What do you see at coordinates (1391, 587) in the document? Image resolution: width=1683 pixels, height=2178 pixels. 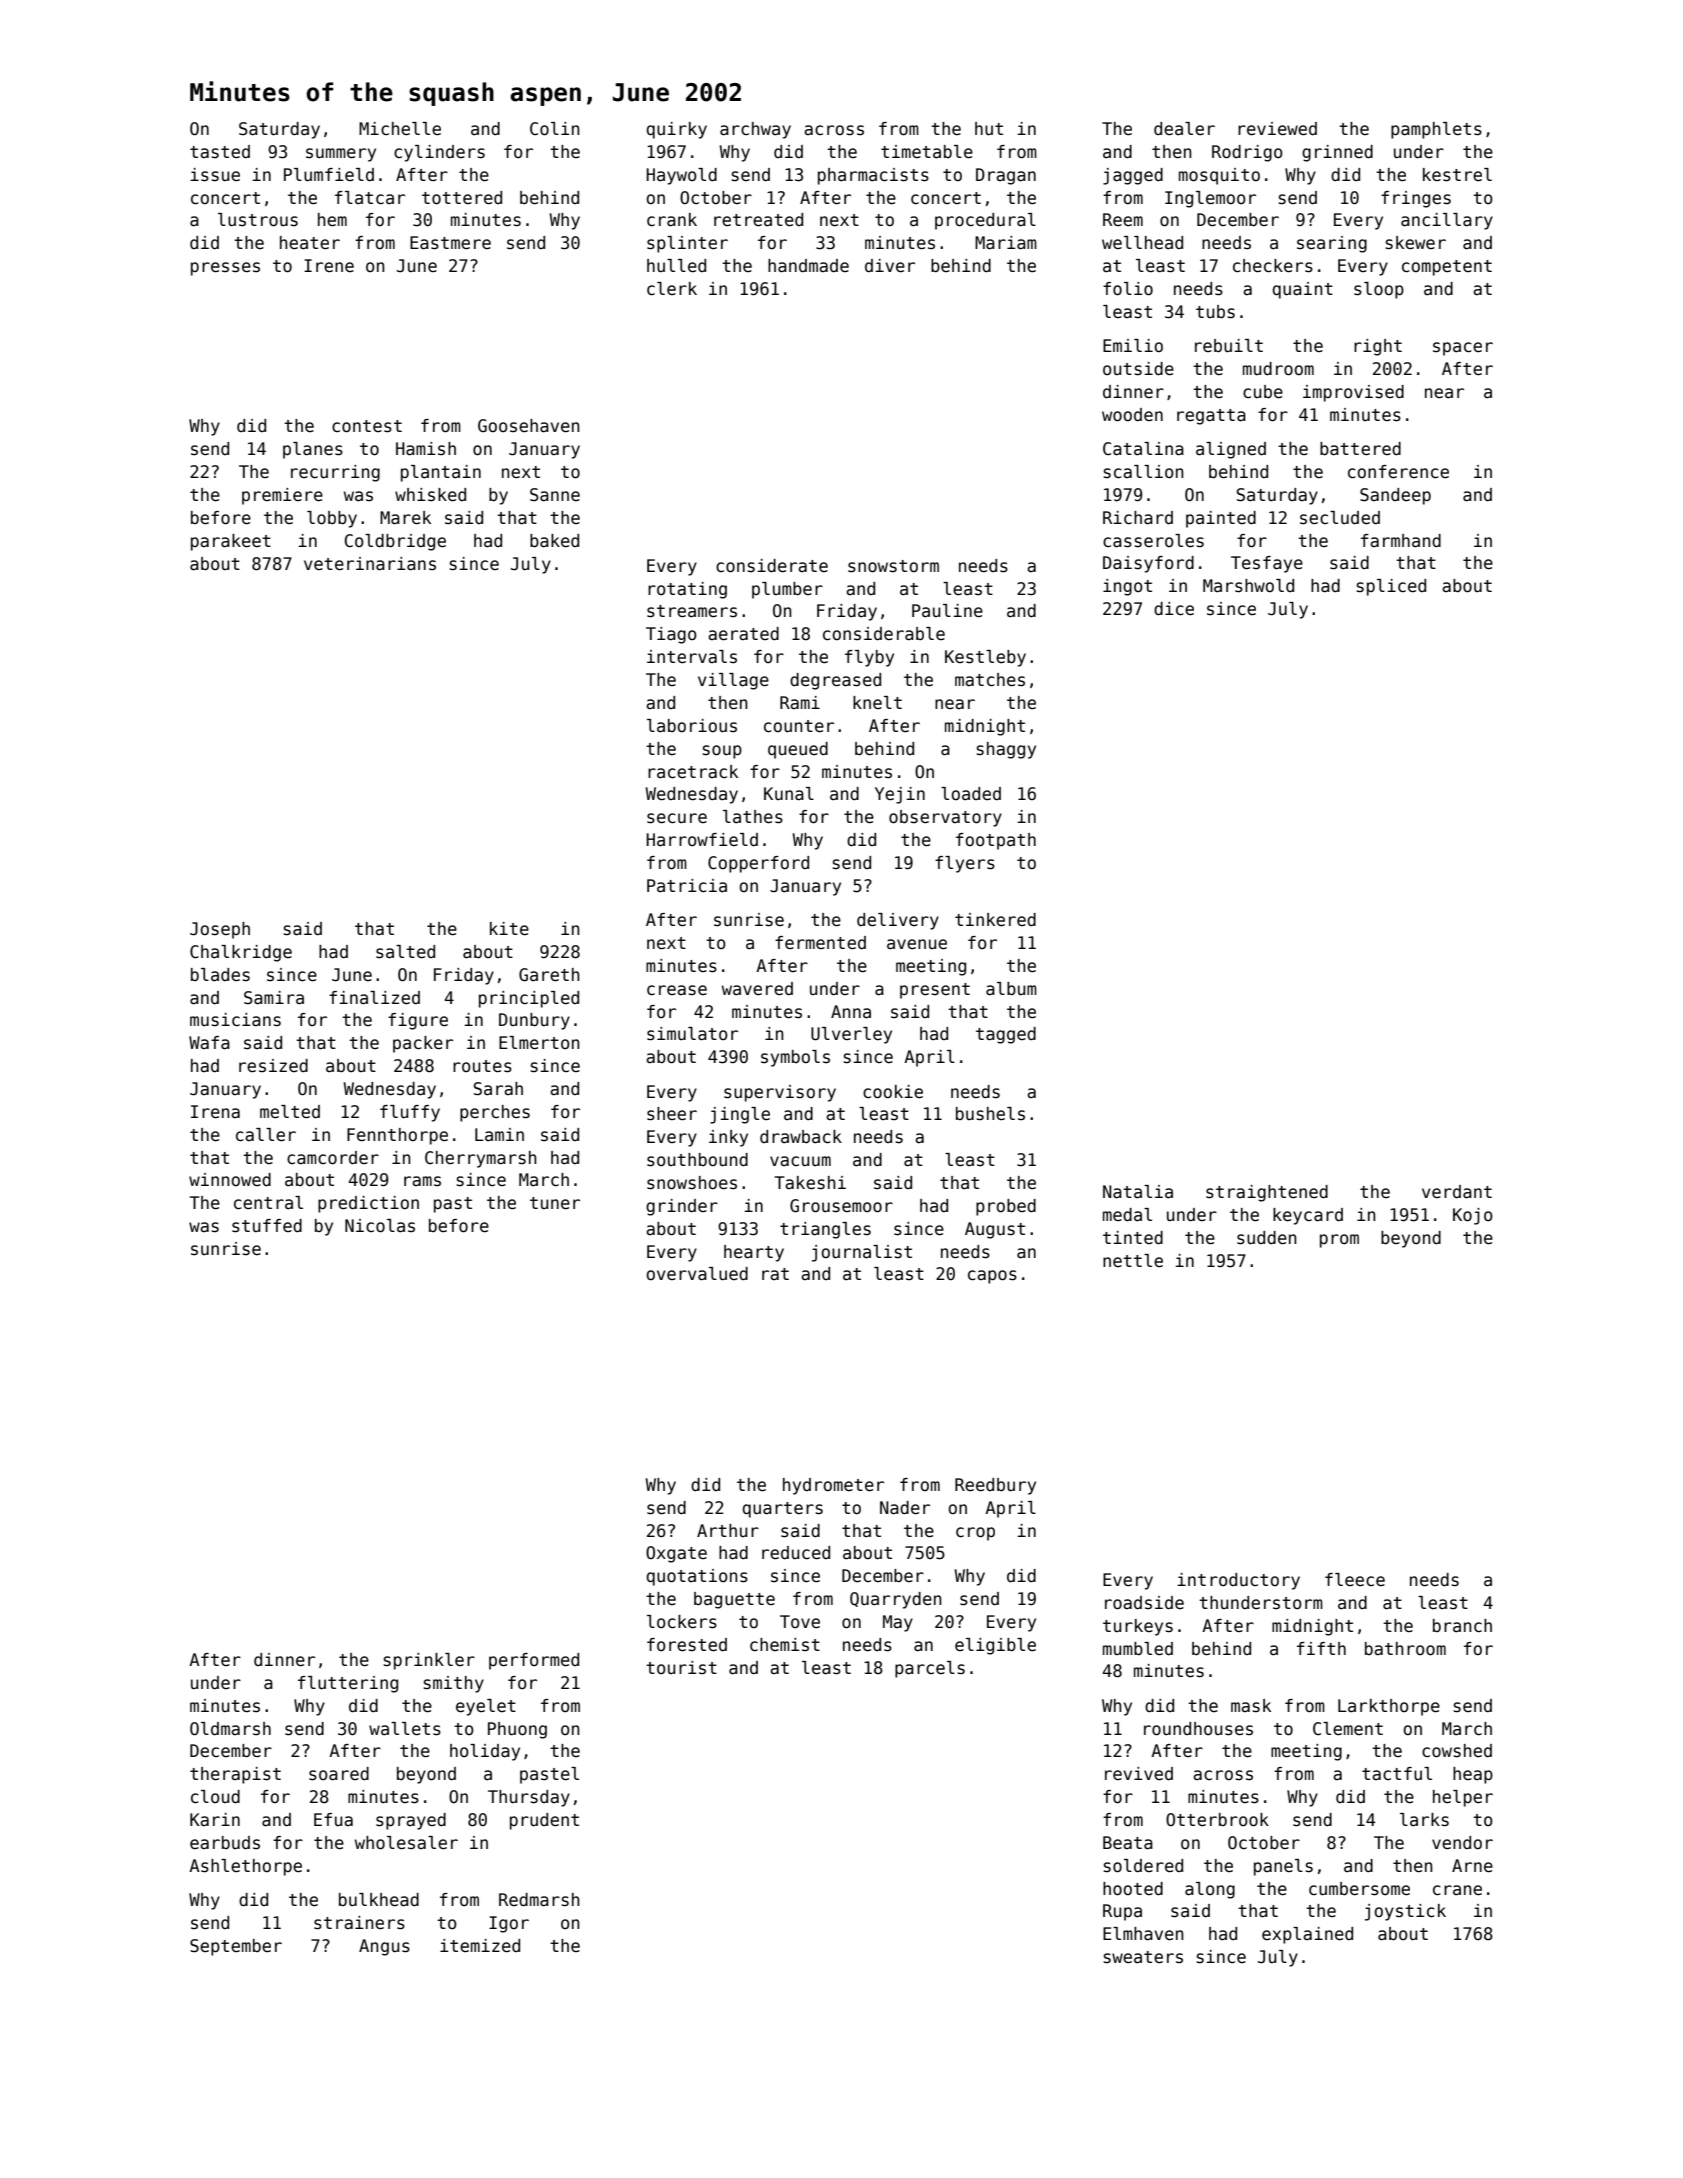 I see `spliced` at bounding box center [1391, 587].
